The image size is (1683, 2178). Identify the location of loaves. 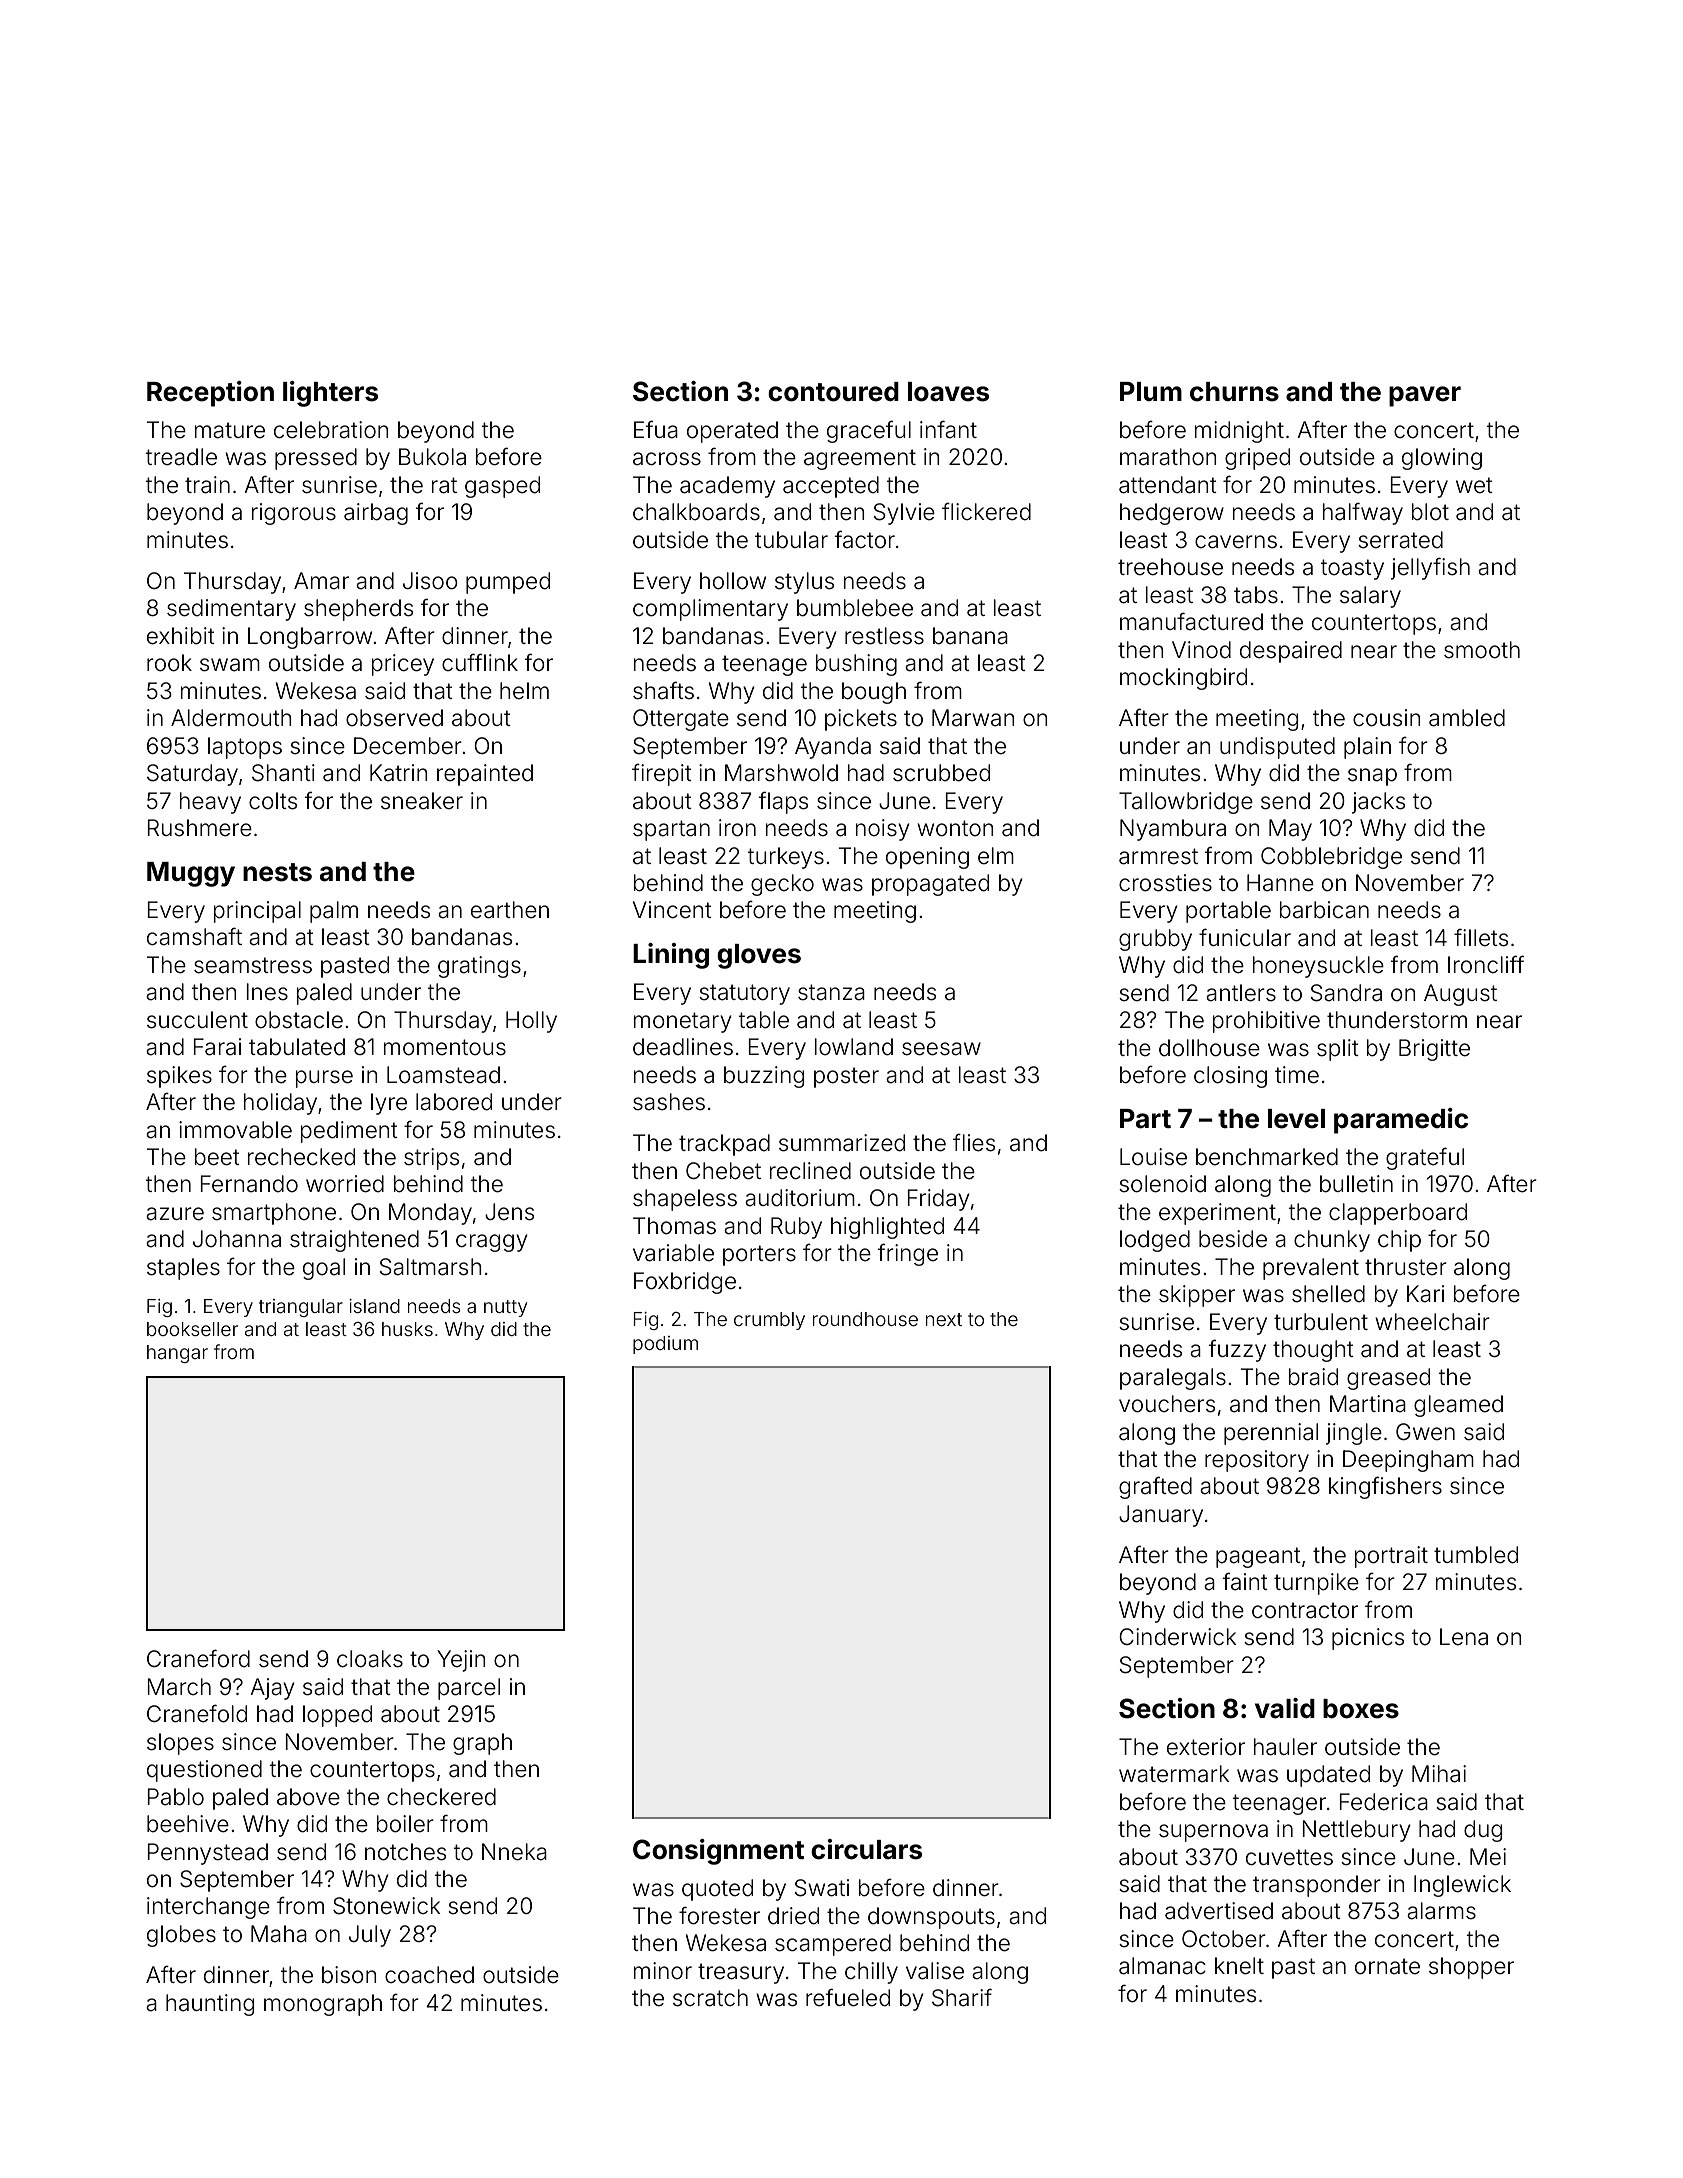
(948, 392).
